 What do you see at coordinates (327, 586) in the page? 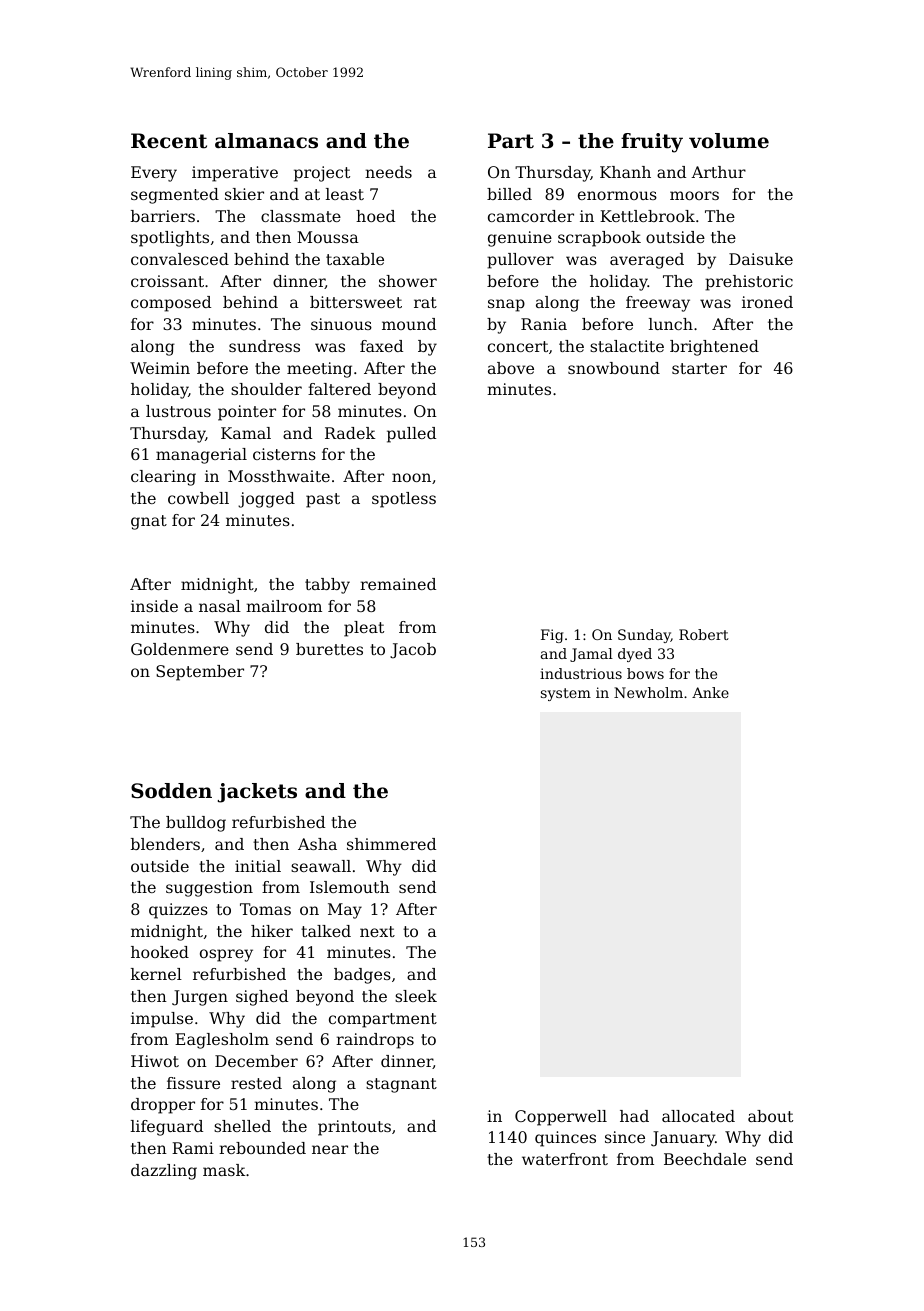
I see `tabby` at bounding box center [327, 586].
